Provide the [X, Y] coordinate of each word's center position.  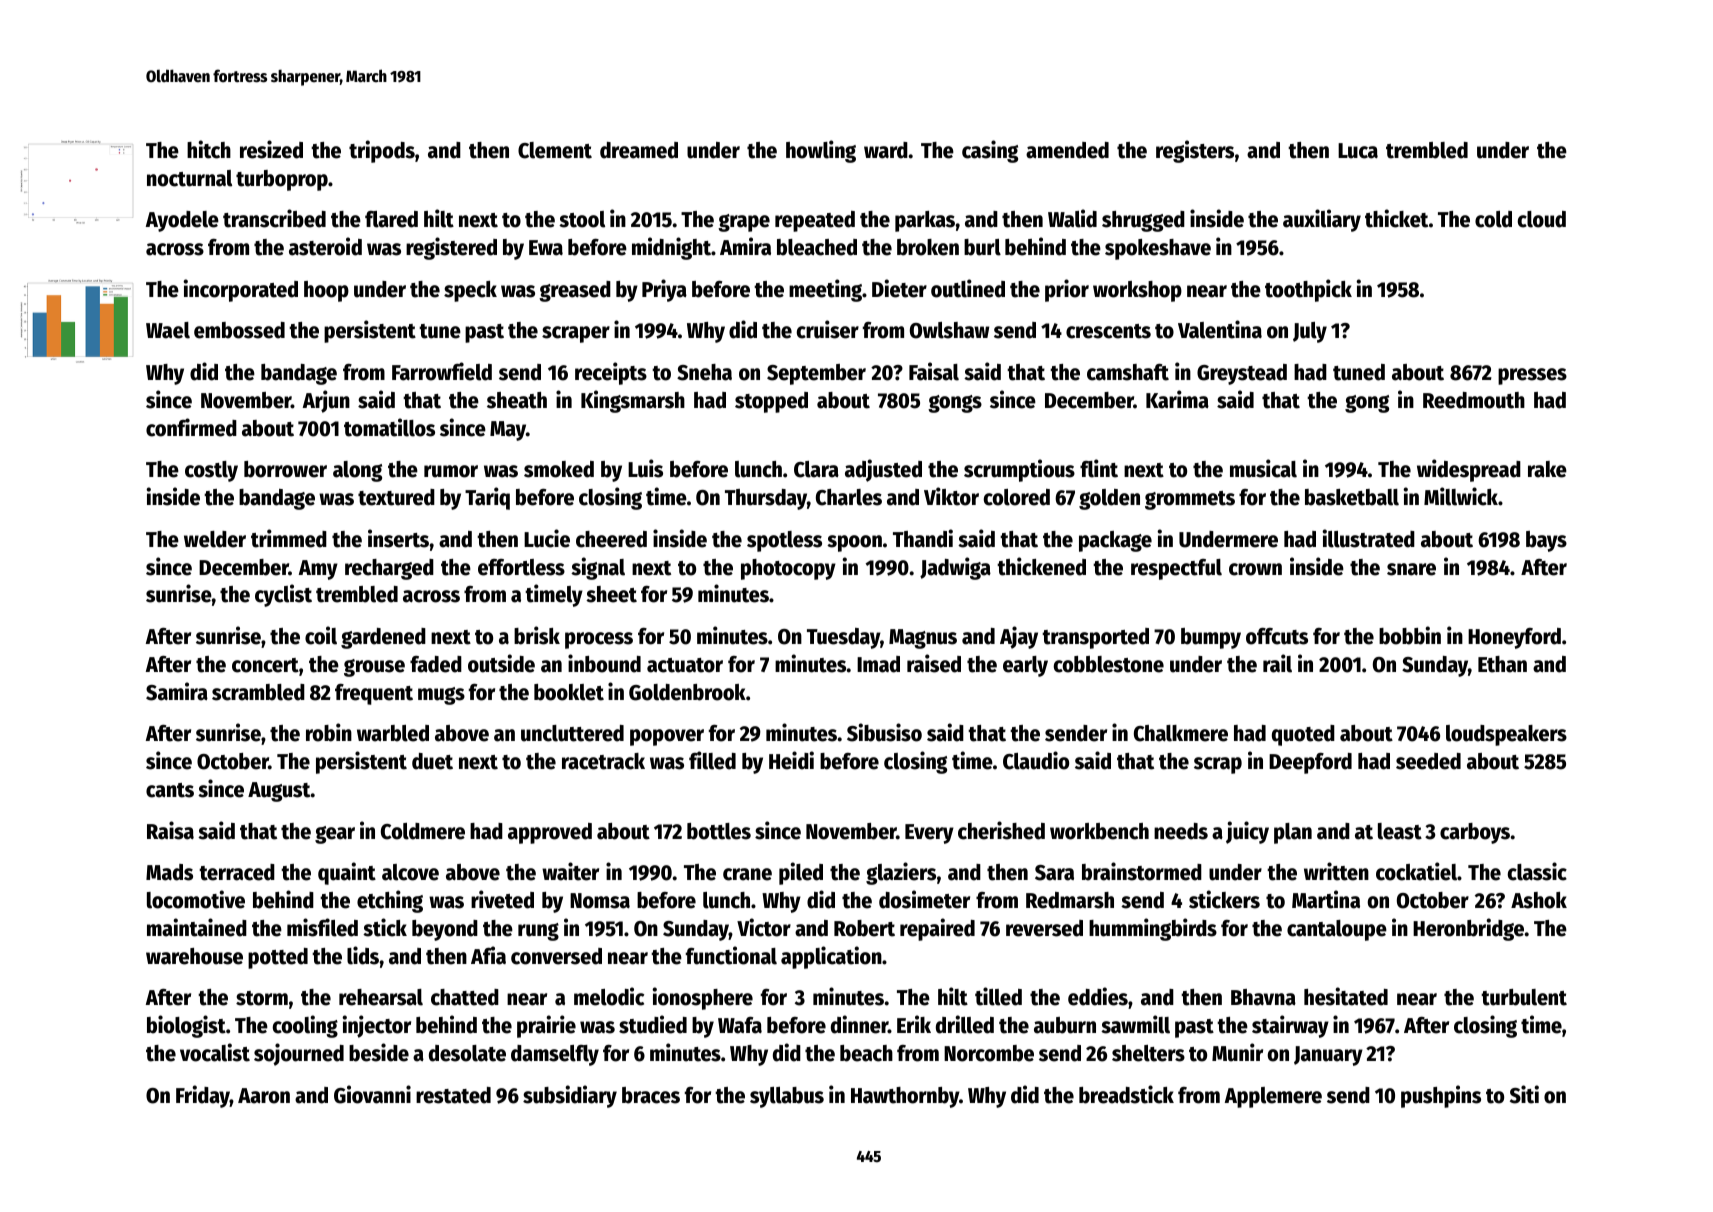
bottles [719, 831]
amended [1067, 150]
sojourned [299, 1054]
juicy [1247, 832]
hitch [209, 149]
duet [432, 761]
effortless [521, 567]
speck [470, 291]
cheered [611, 539]
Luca [1358, 151]
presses [1532, 376]
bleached [817, 247]
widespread [1469, 470]
